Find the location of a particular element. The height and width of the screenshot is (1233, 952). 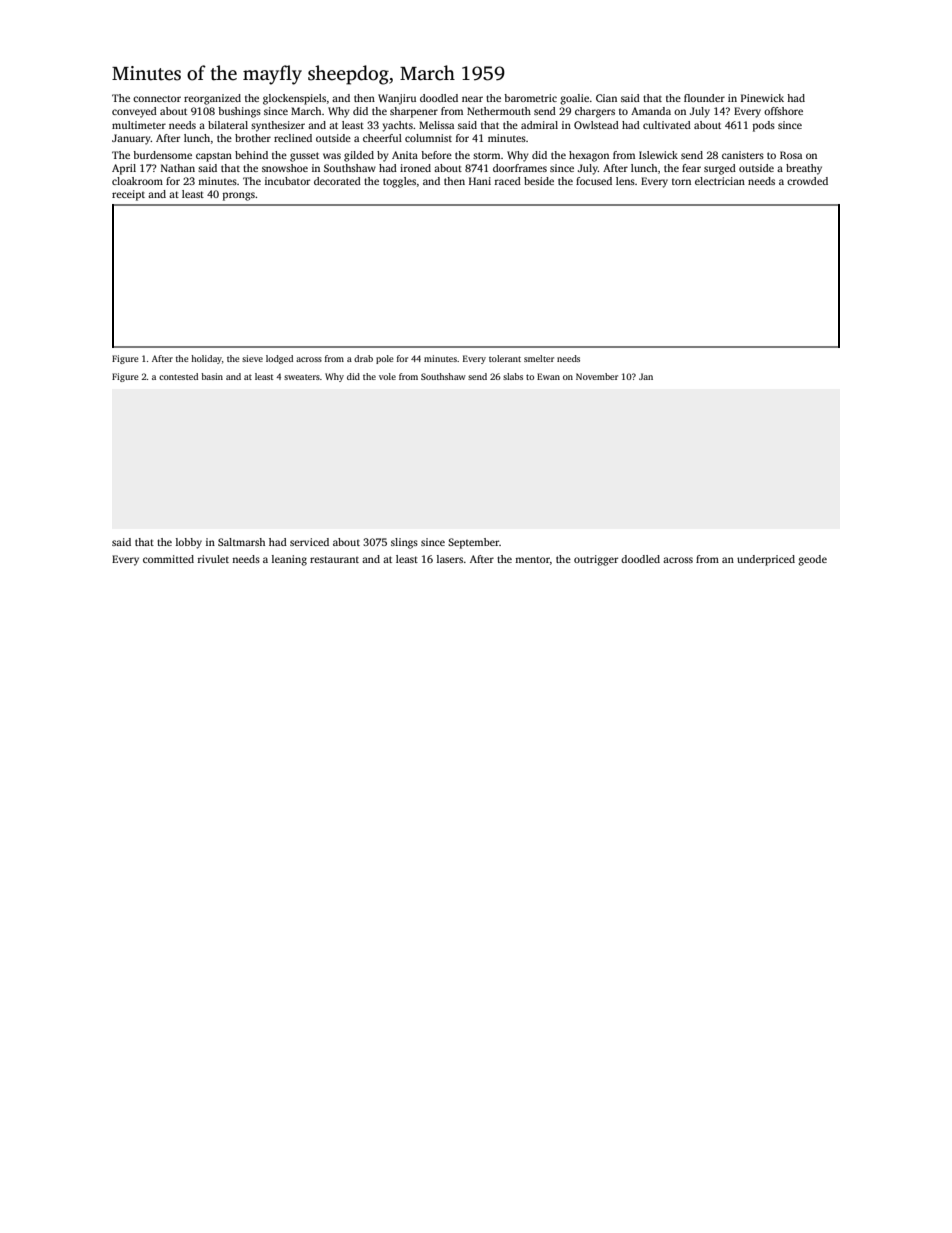

basin is located at coordinates (212, 376).
